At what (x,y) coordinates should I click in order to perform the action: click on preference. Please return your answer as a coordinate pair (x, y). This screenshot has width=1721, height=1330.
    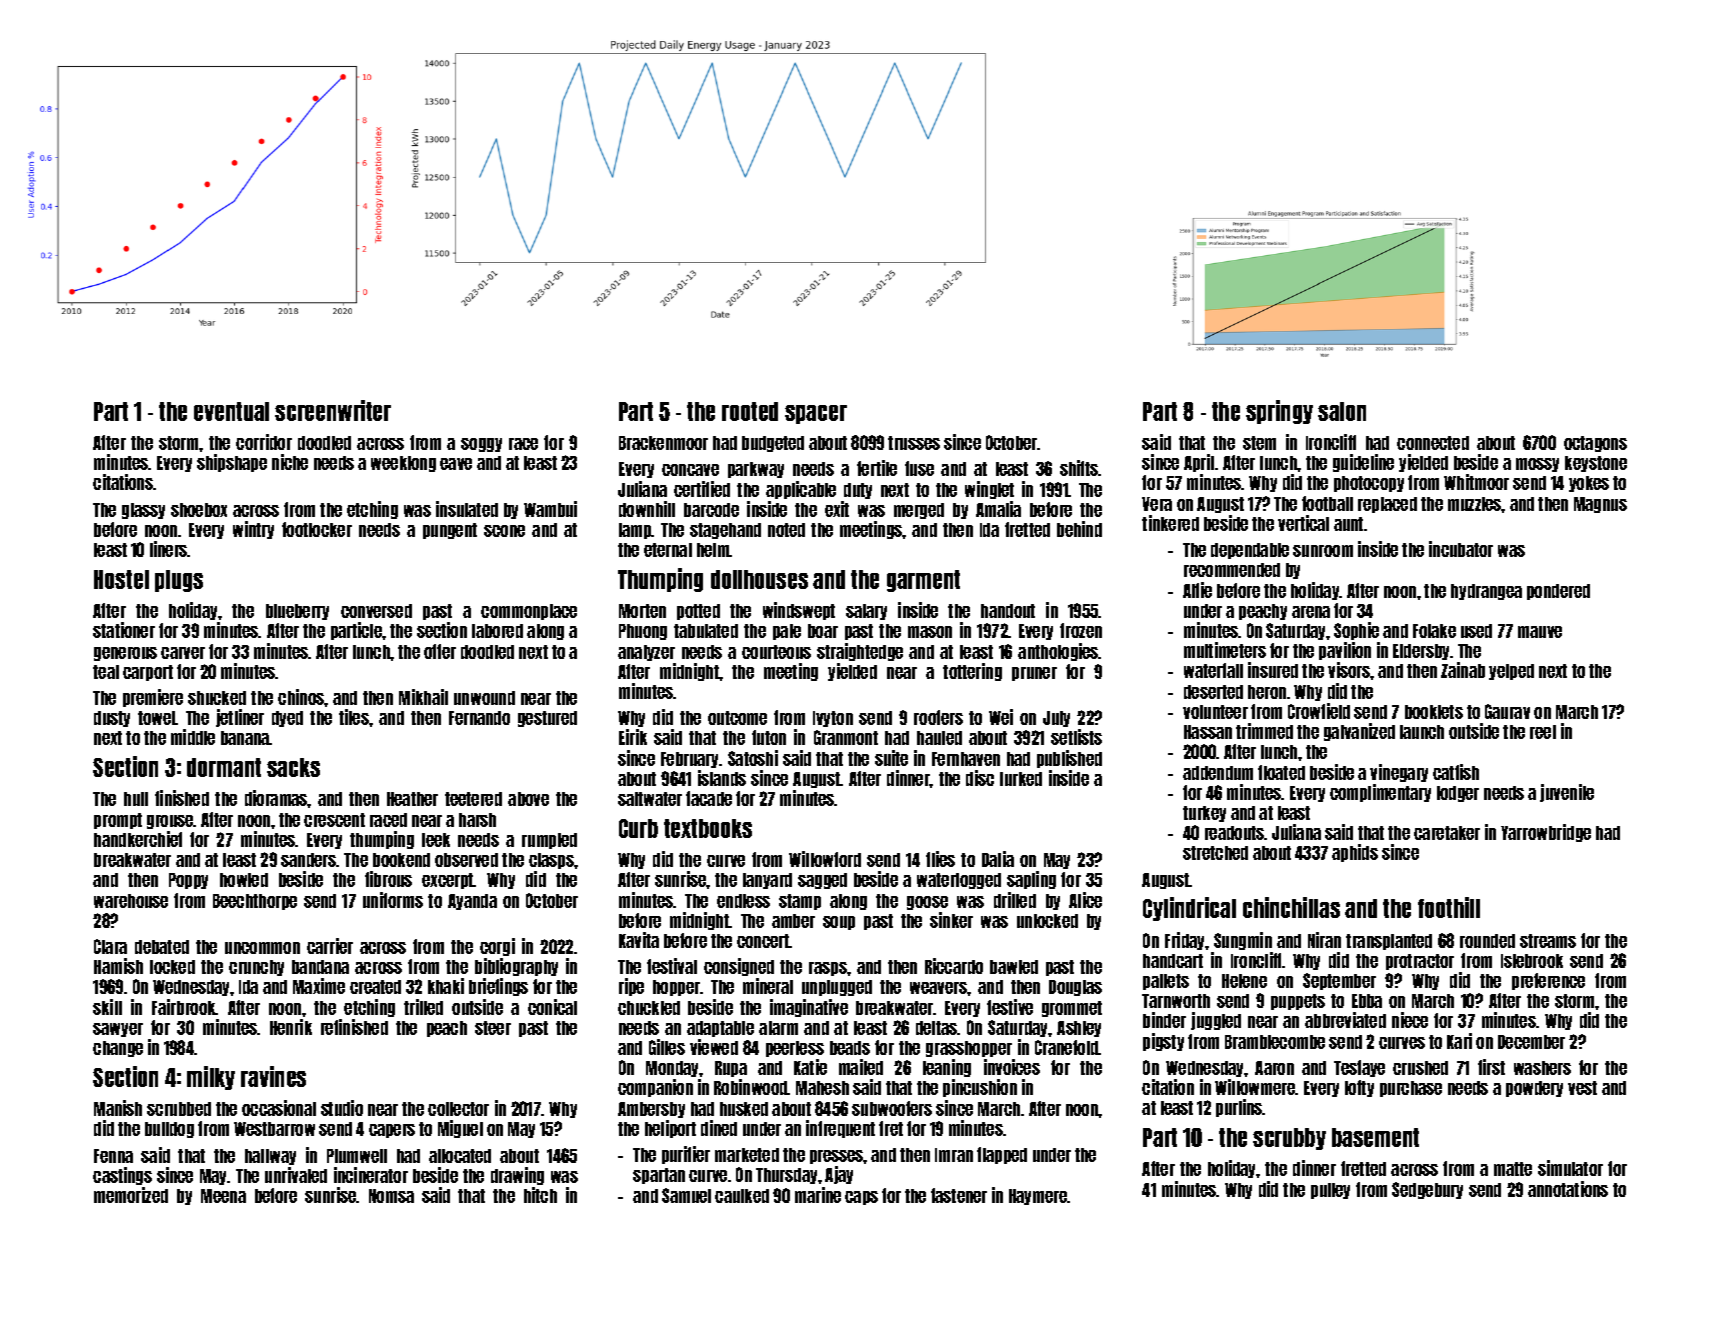
    Looking at the image, I should click on (1548, 981).
